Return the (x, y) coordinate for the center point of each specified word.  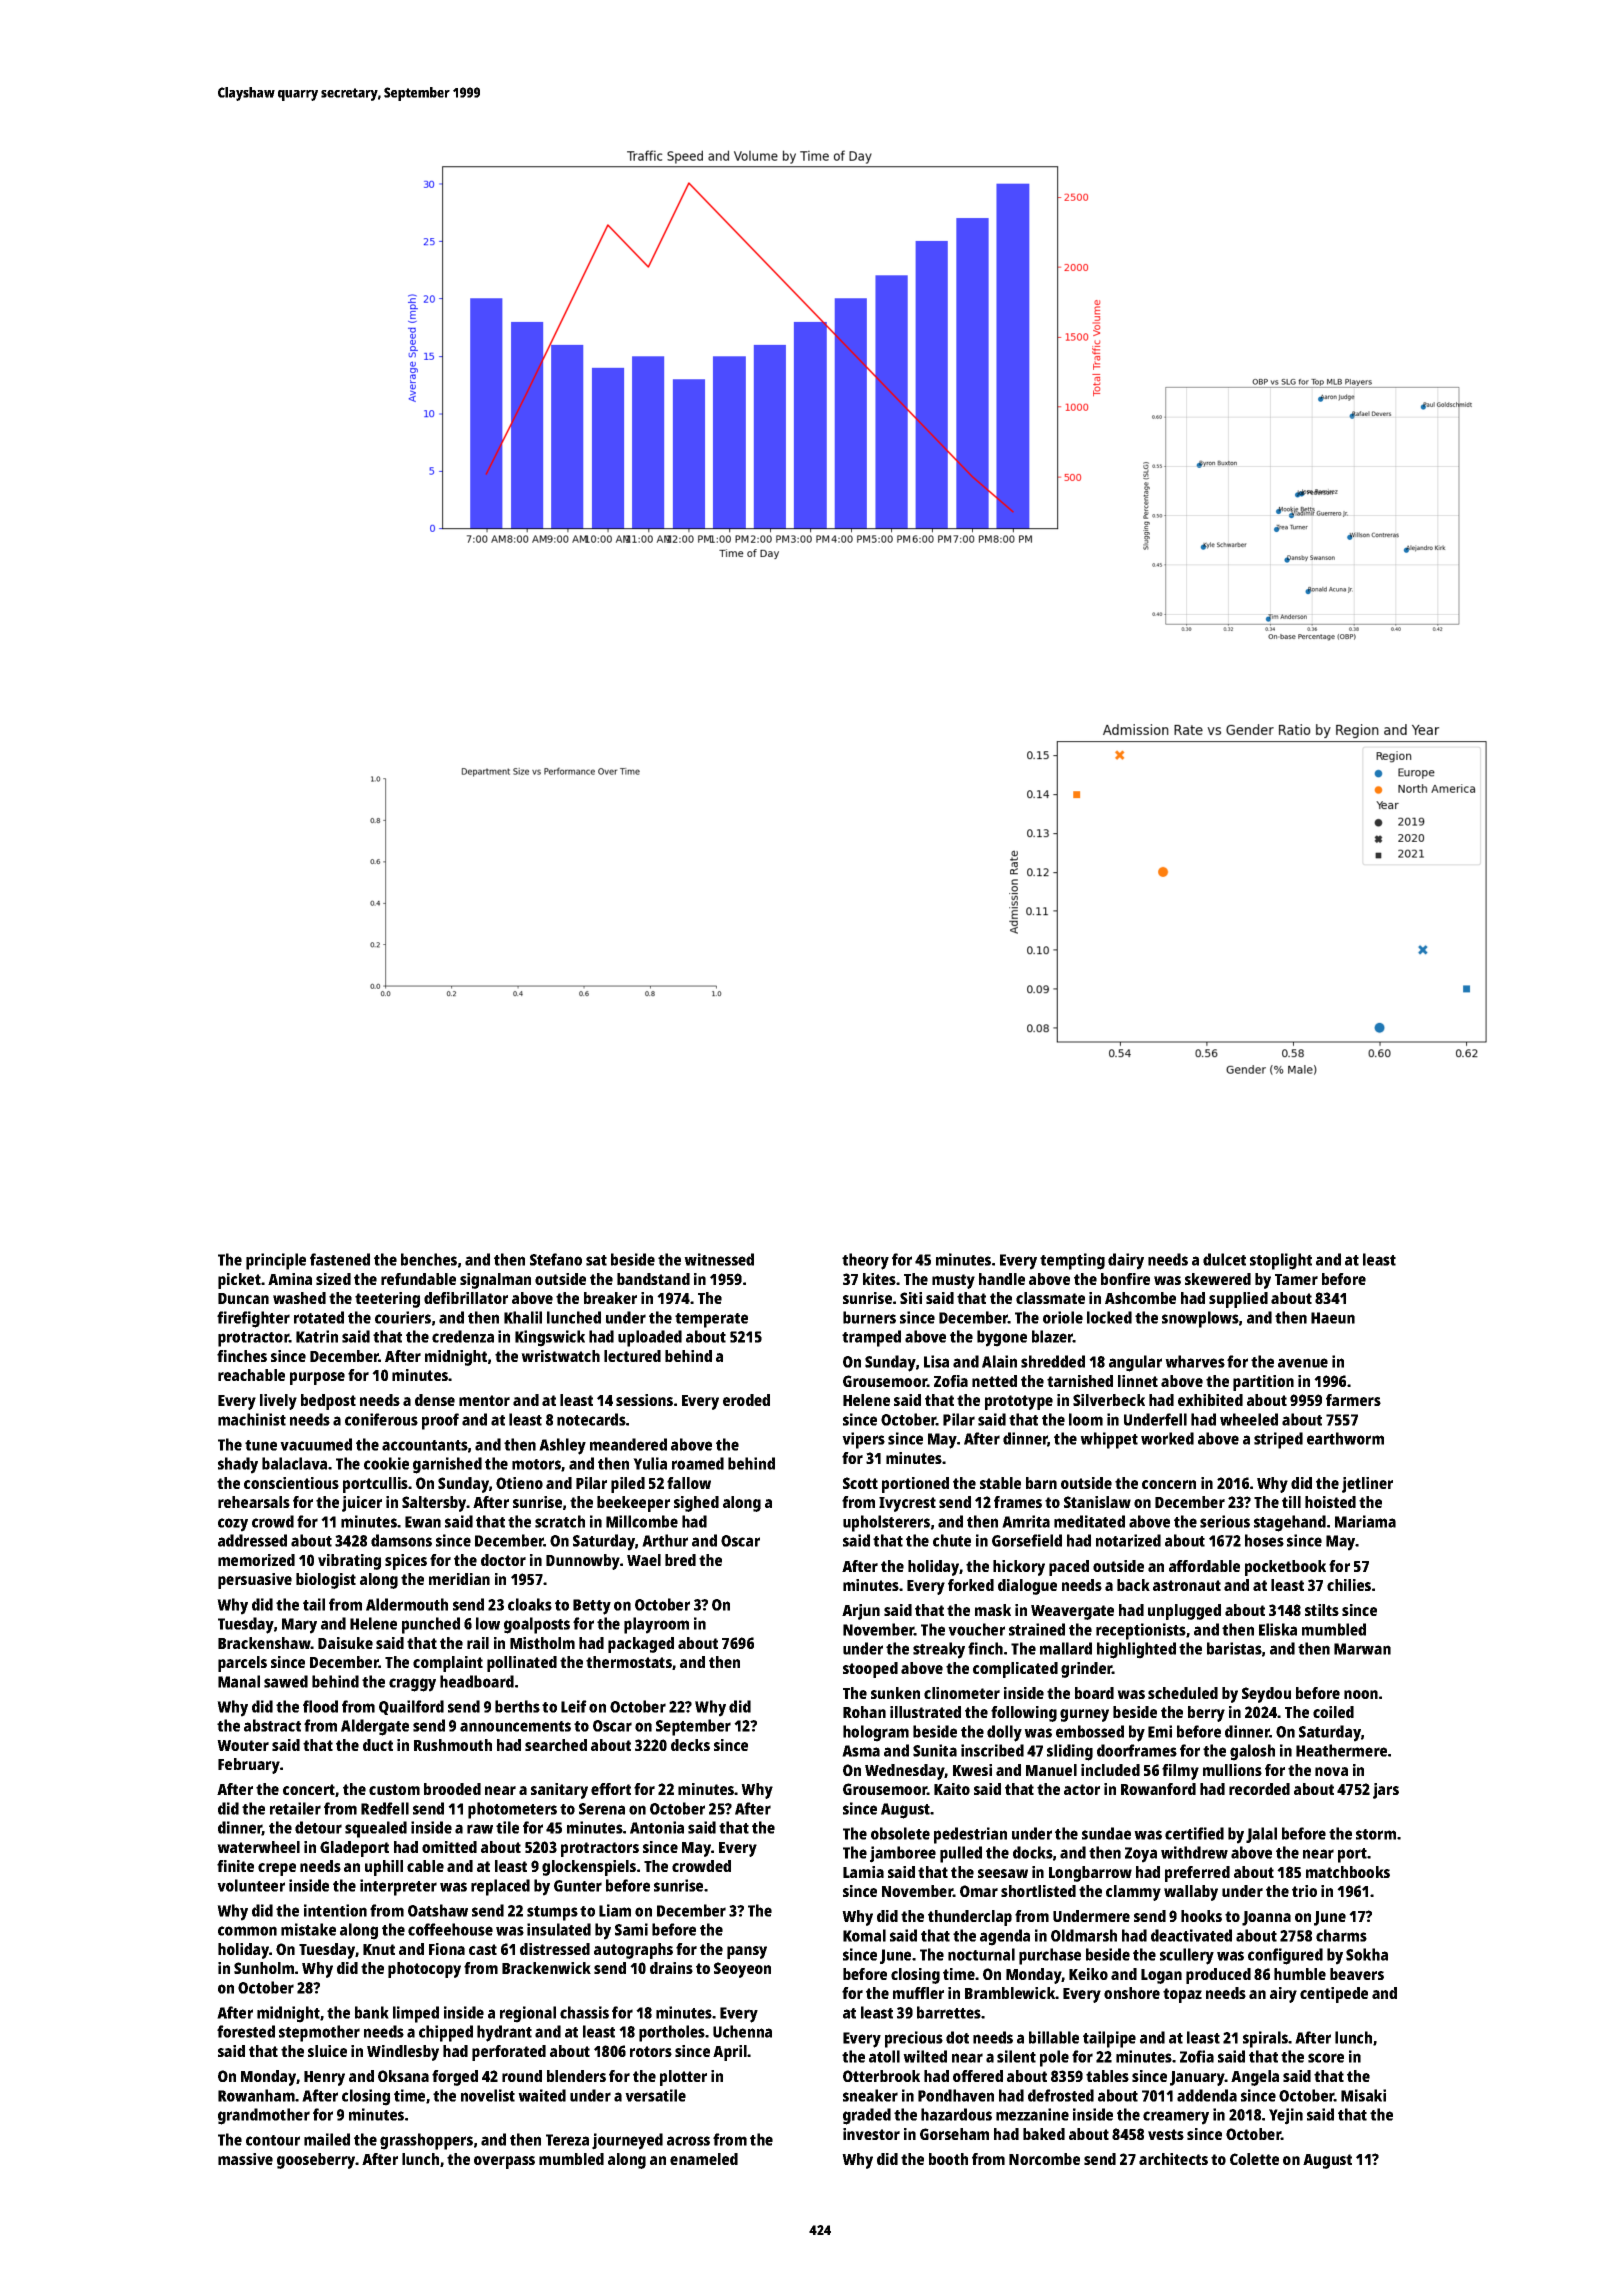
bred (680, 1560)
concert (309, 1790)
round (522, 2076)
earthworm (1345, 1438)
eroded (746, 1400)
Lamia (863, 1872)
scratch (560, 1521)
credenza (463, 1336)
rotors (651, 2051)
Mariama (1365, 1521)
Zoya (1141, 1855)
